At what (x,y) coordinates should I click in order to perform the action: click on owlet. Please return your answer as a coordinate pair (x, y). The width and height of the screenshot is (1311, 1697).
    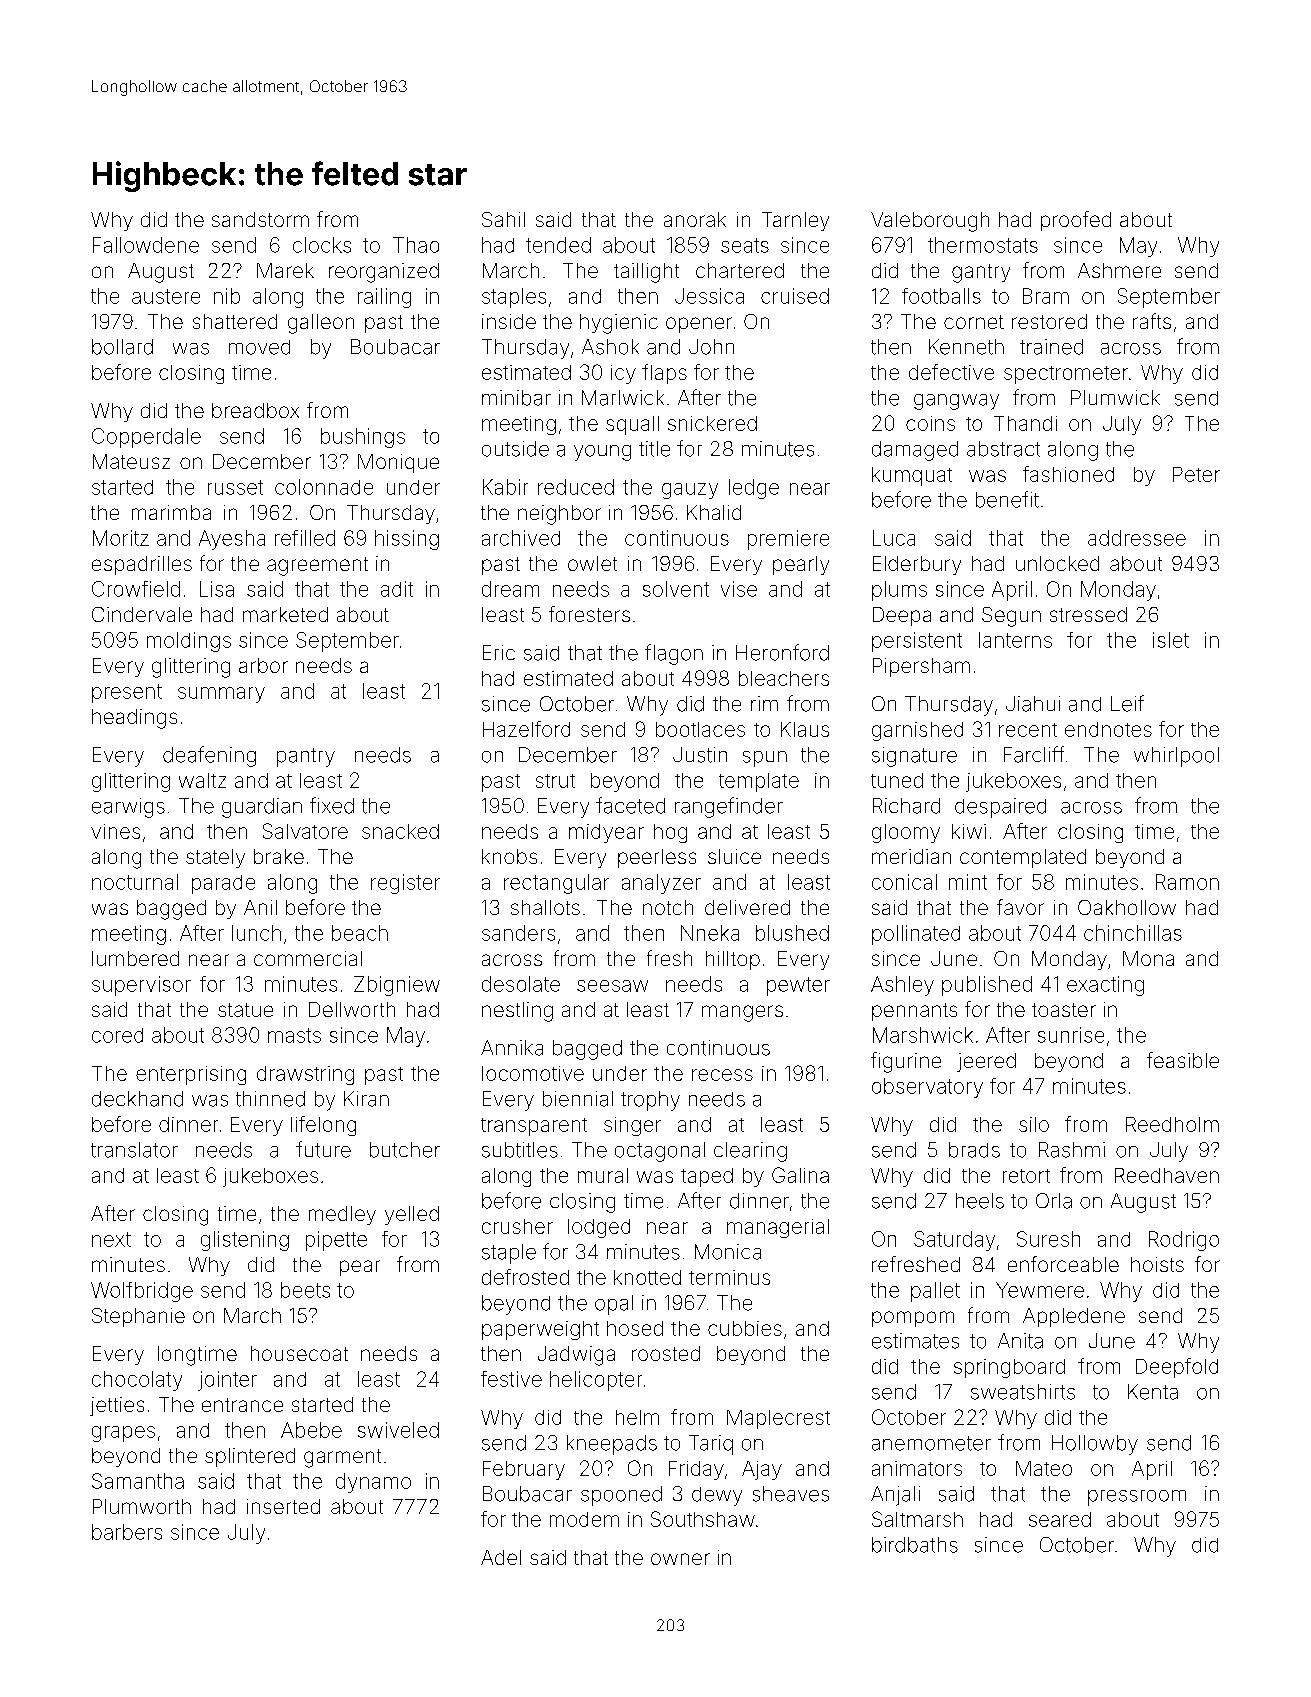
    Looking at the image, I should click on (592, 563).
